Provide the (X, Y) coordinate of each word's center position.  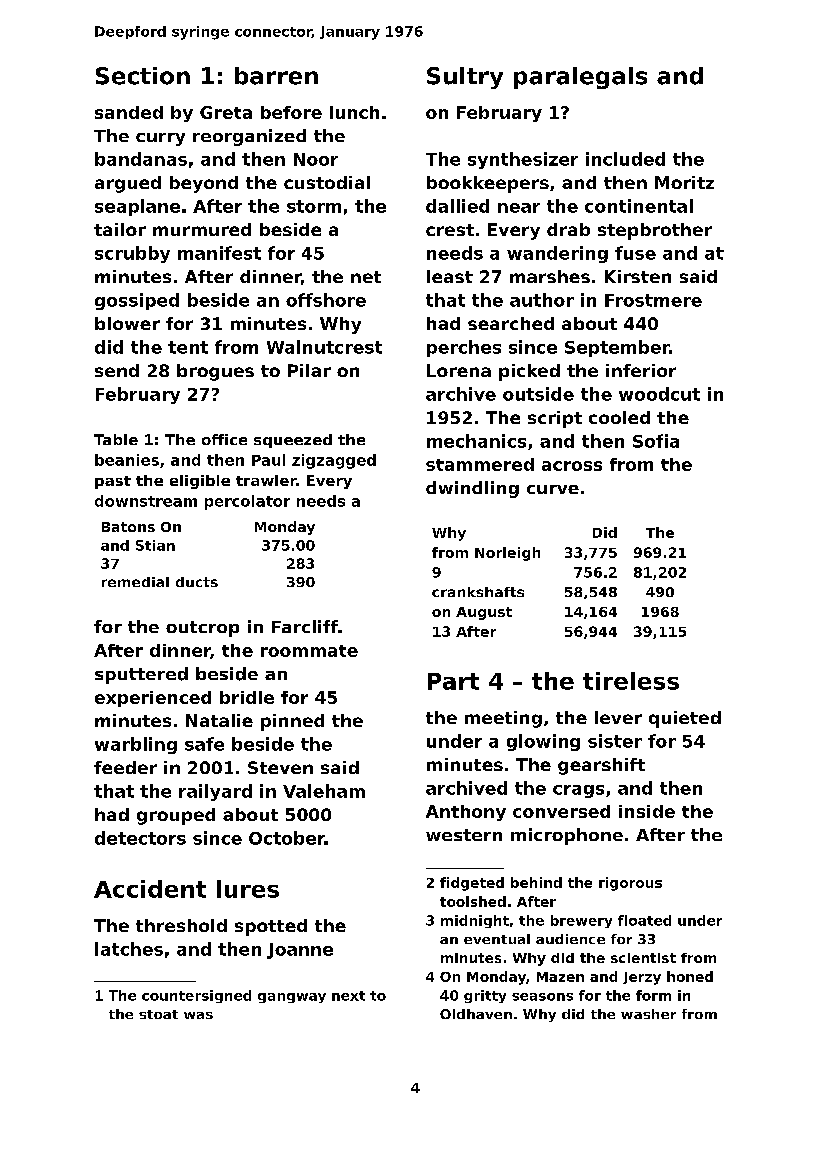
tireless (631, 681)
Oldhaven (476, 1014)
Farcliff (305, 626)
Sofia (656, 441)
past (113, 482)
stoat (158, 1014)
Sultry (465, 78)
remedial (135, 582)
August (484, 613)
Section (143, 76)
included (625, 159)
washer (648, 1014)
